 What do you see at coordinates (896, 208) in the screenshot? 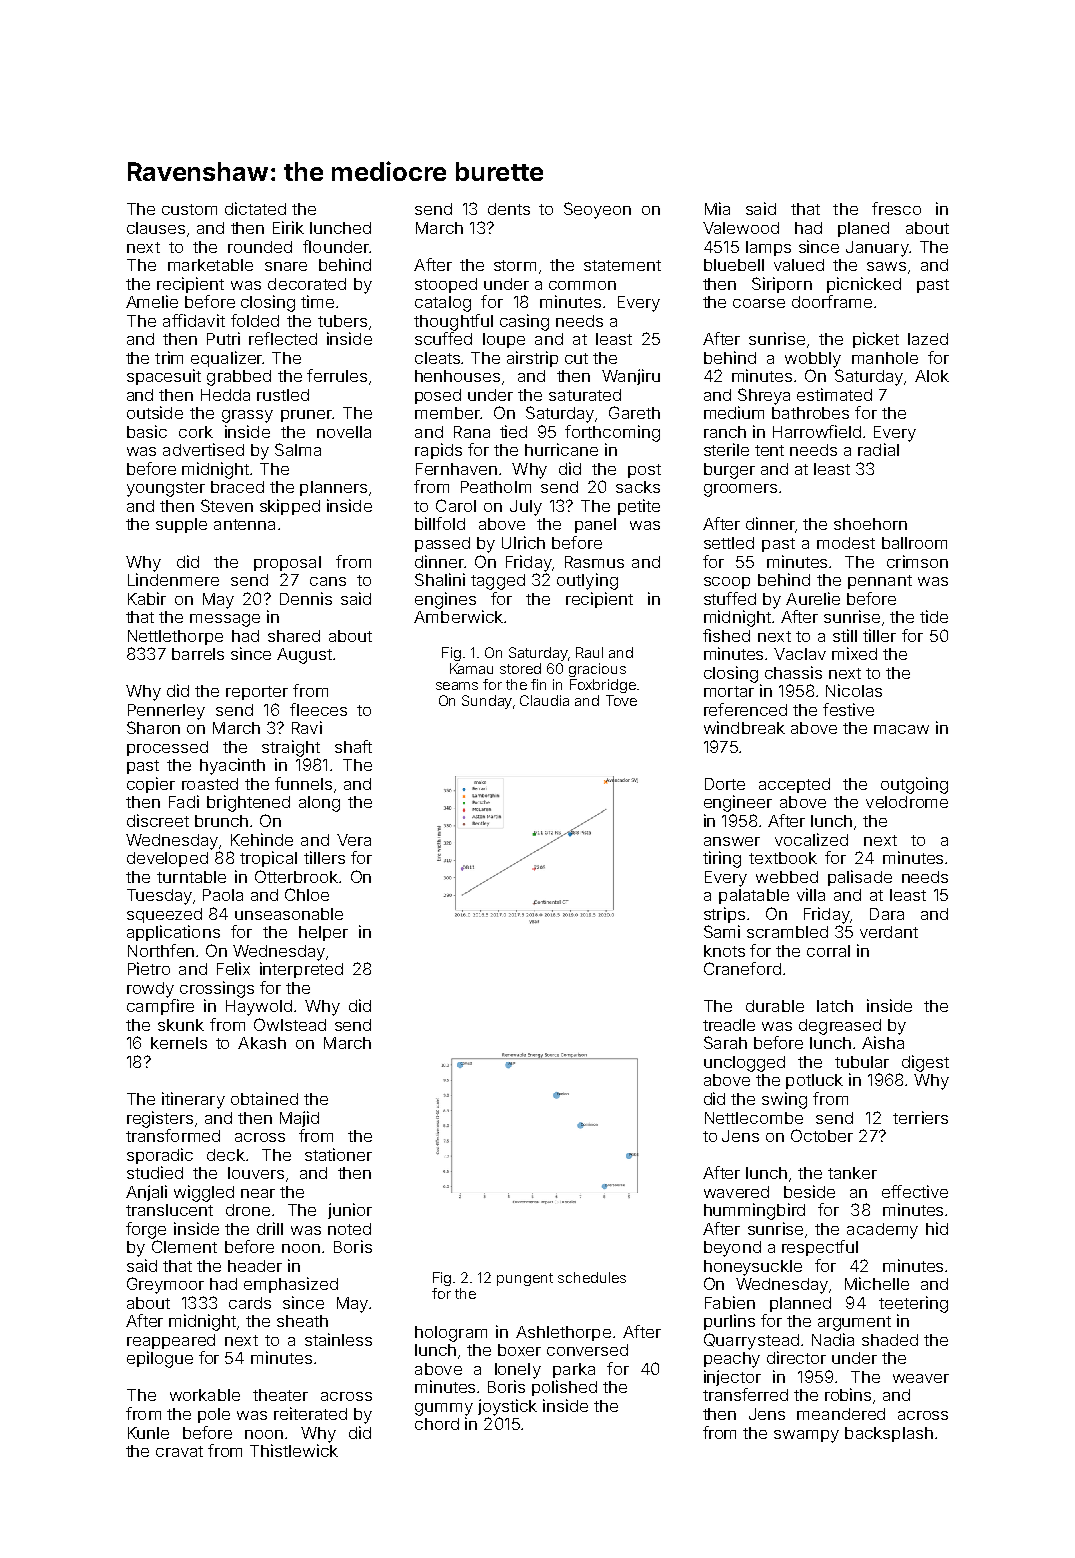
I see `fresco` at bounding box center [896, 208].
